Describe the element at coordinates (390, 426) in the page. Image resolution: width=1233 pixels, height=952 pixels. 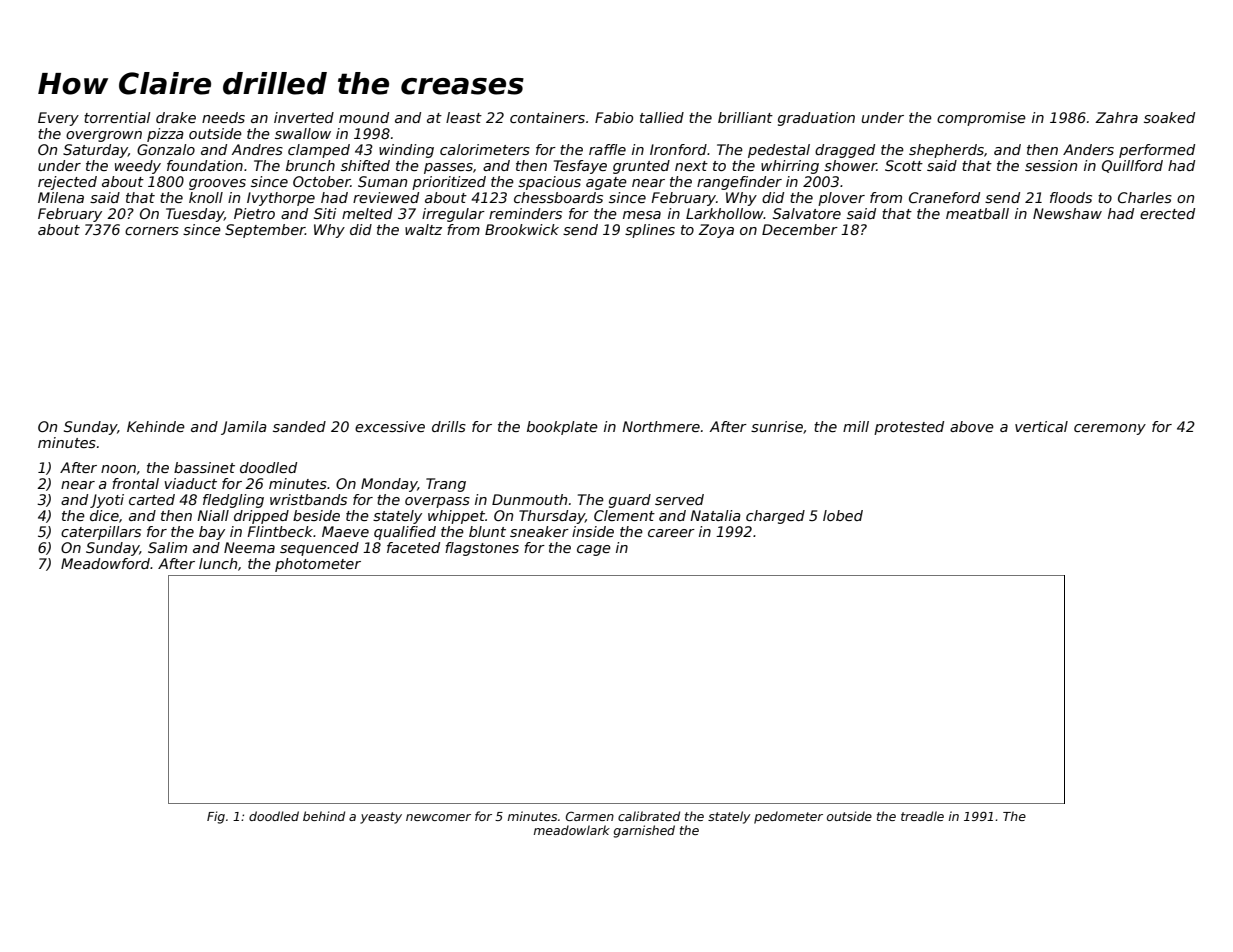
I see `excessive` at that location.
